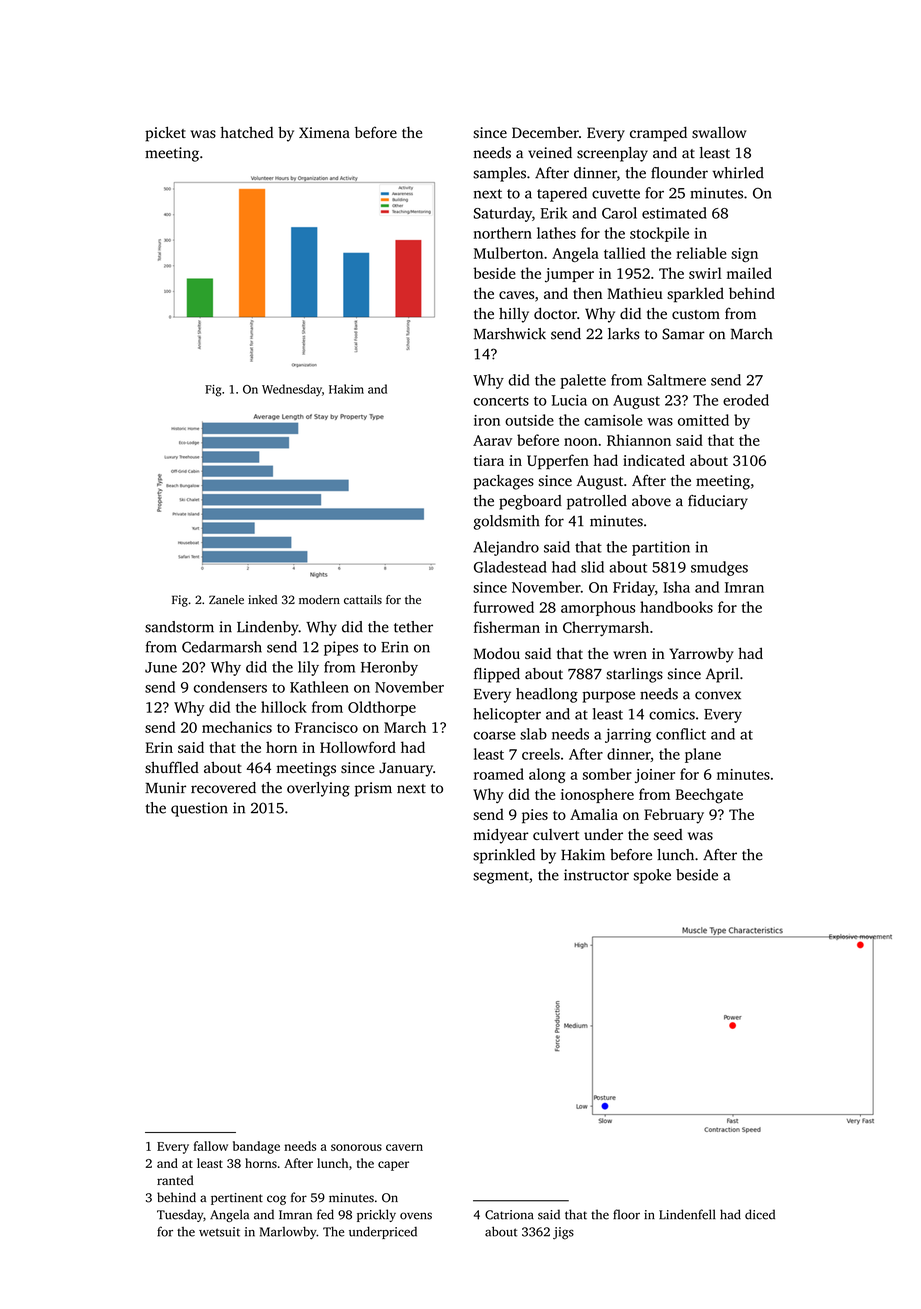 This page has height=1309, width=921. Describe the element at coordinates (219, 1232) in the page. I see `wetsuit` at that location.
